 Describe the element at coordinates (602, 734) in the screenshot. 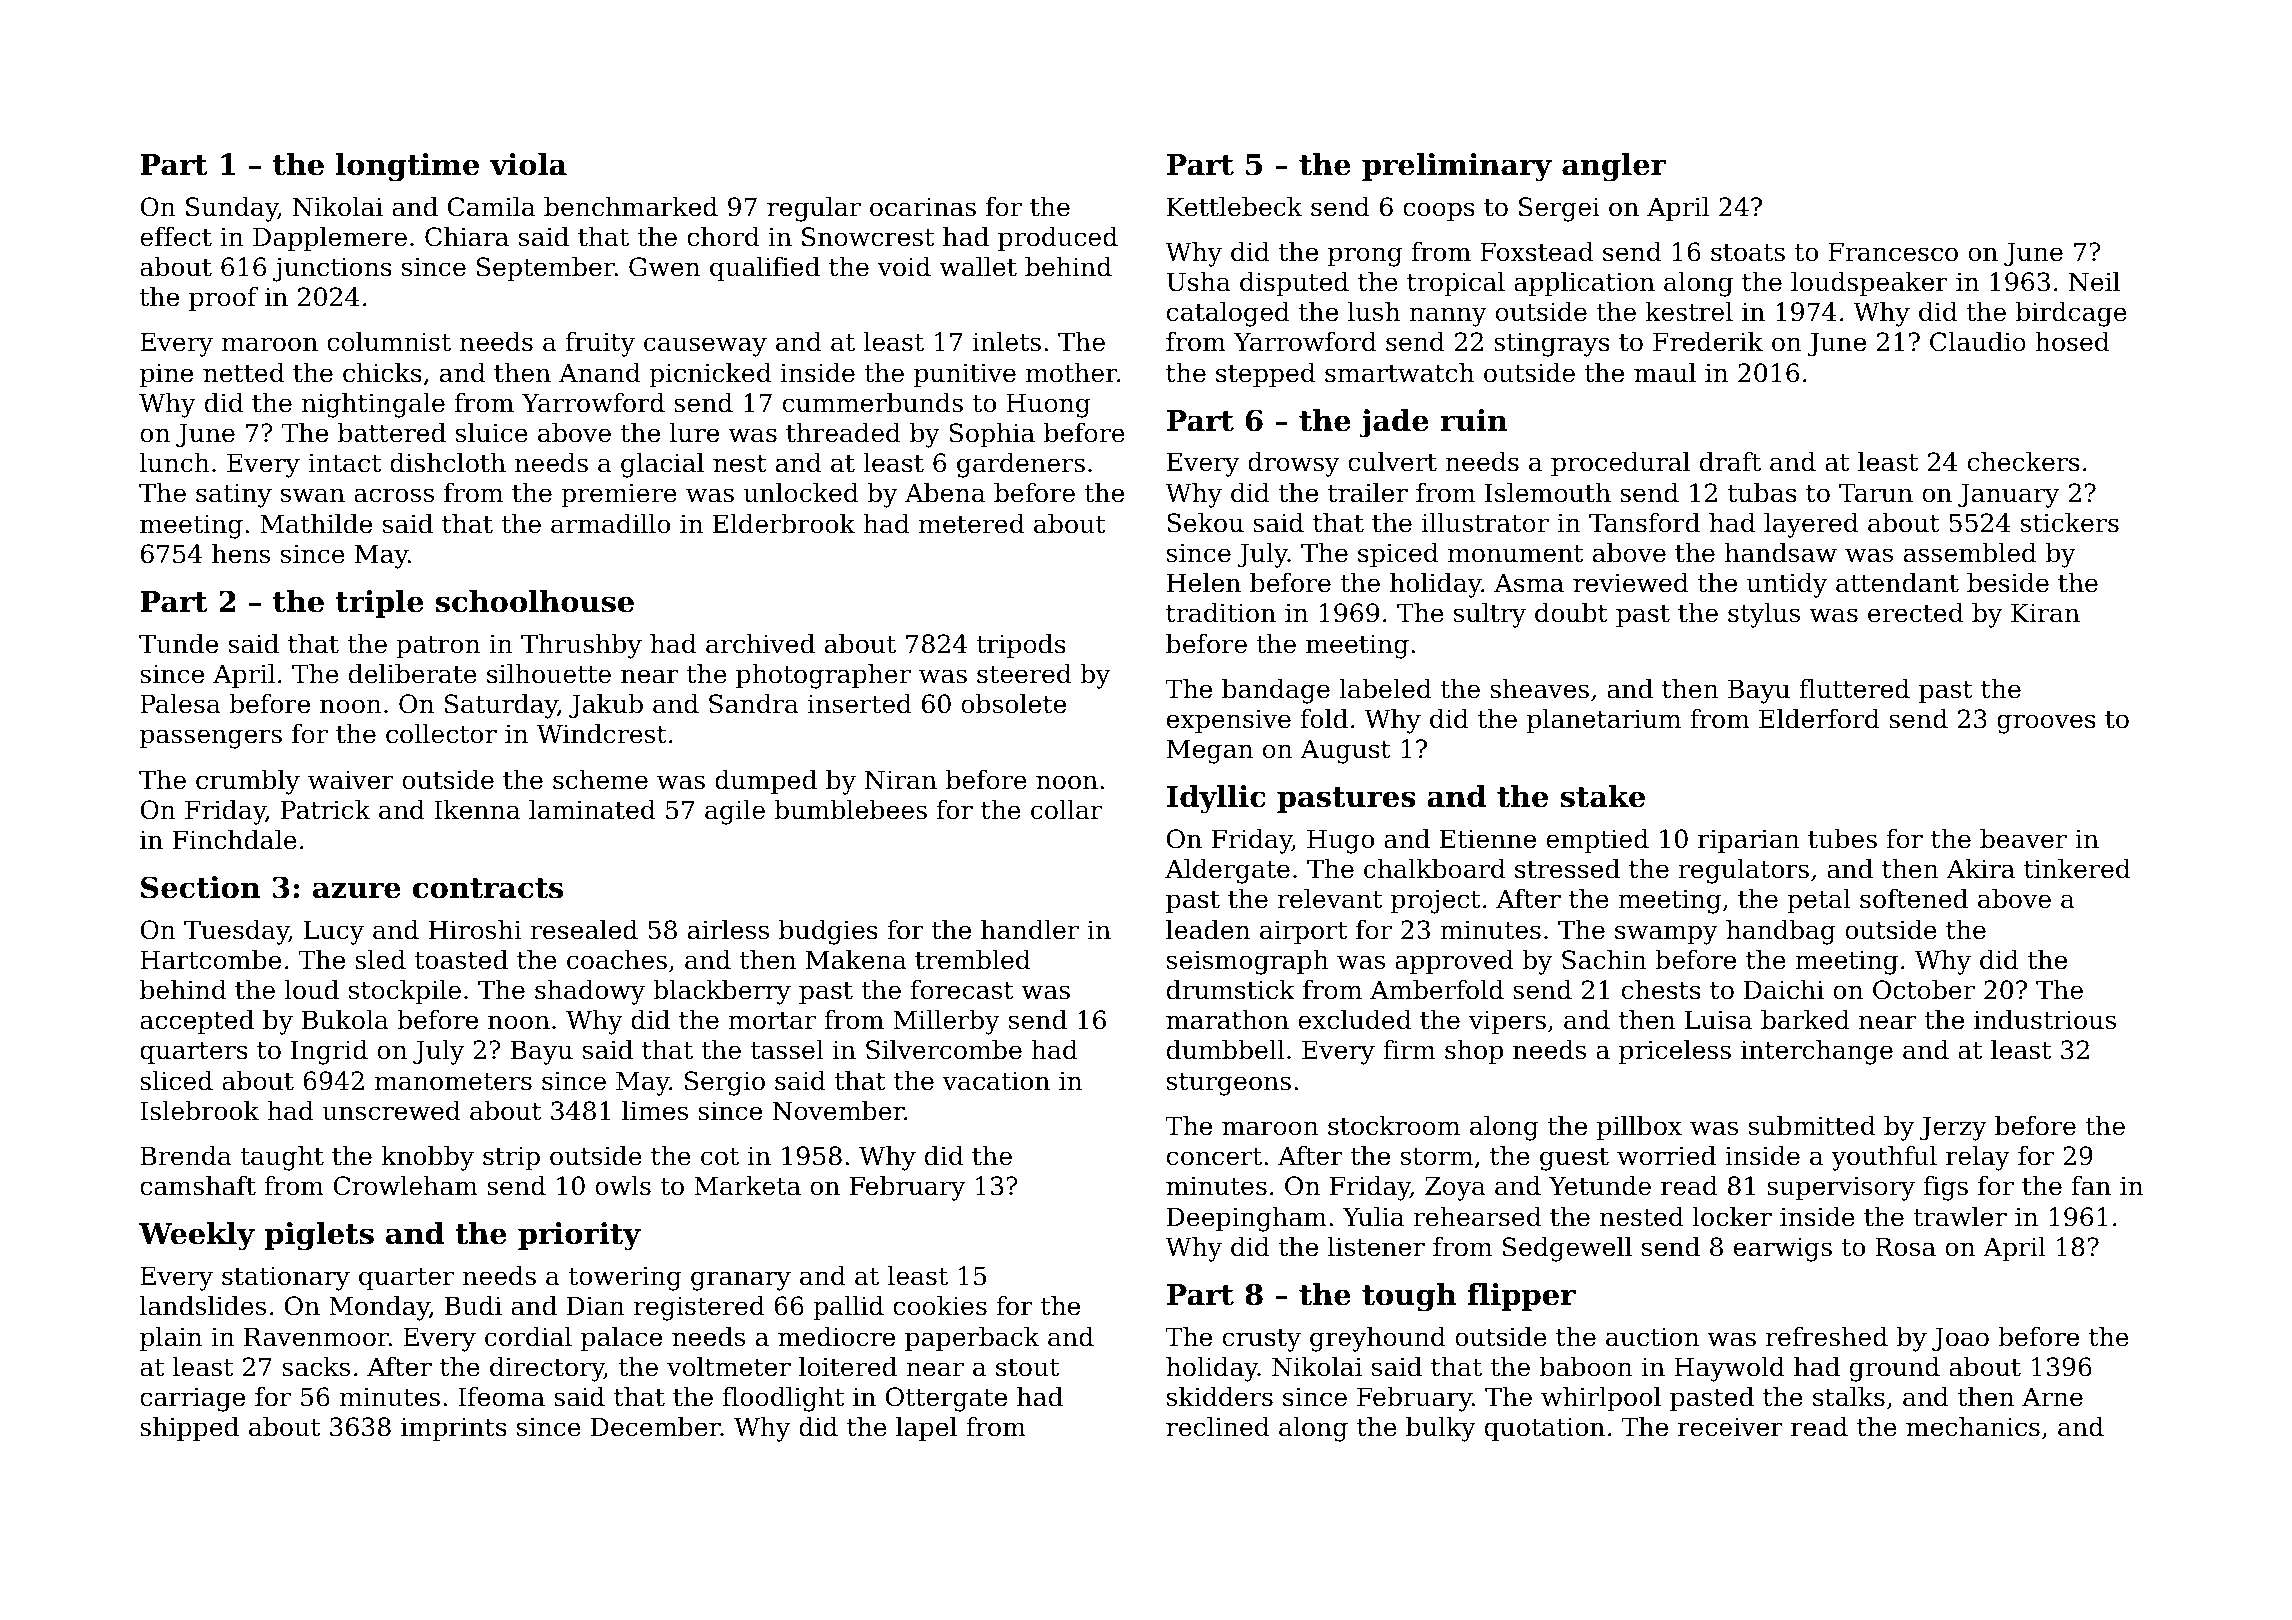

I see `Windcrest` at that location.
